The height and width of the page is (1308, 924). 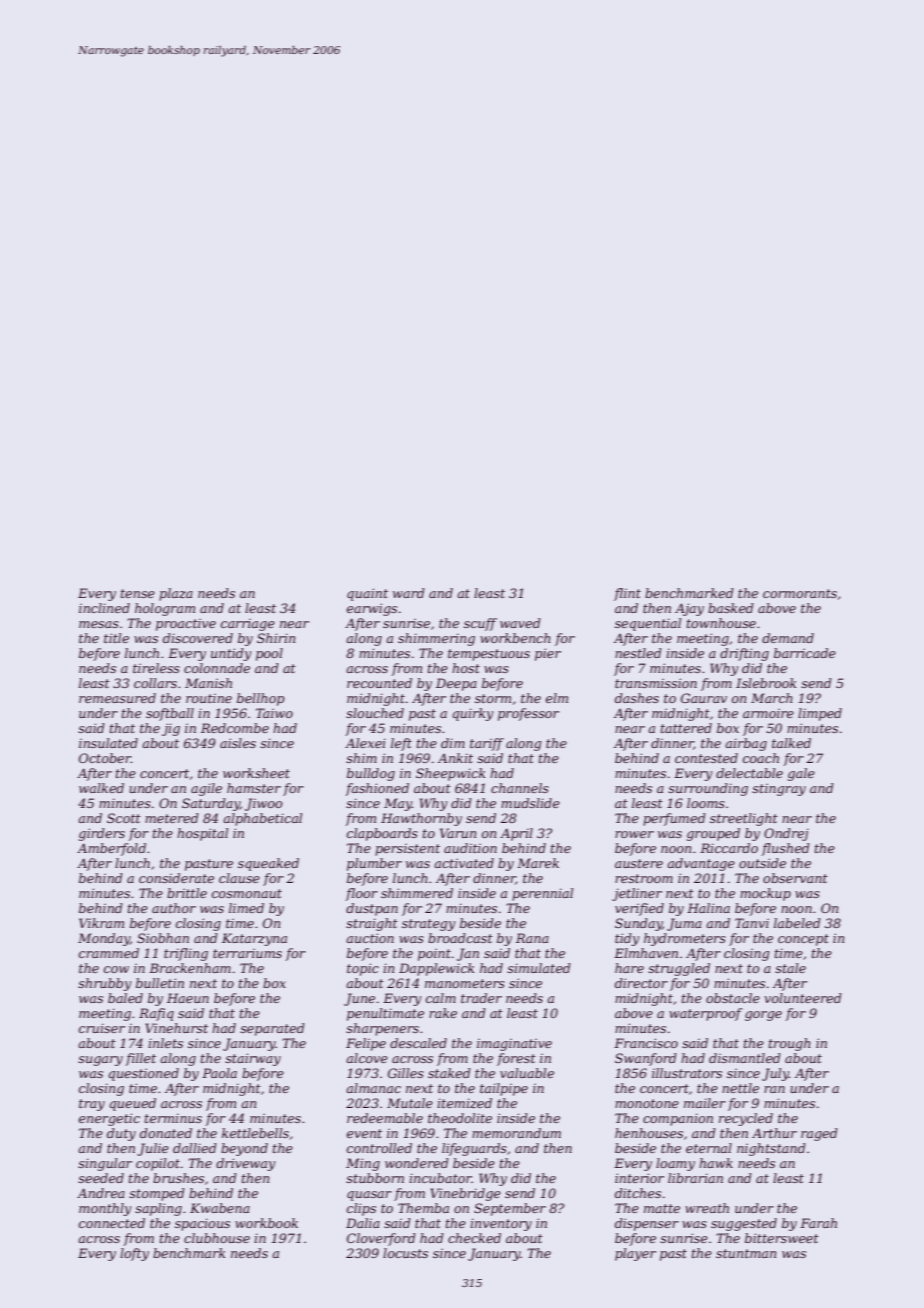 What do you see at coordinates (465, 1194) in the page?
I see `Vinebridge` at bounding box center [465, 1194].
